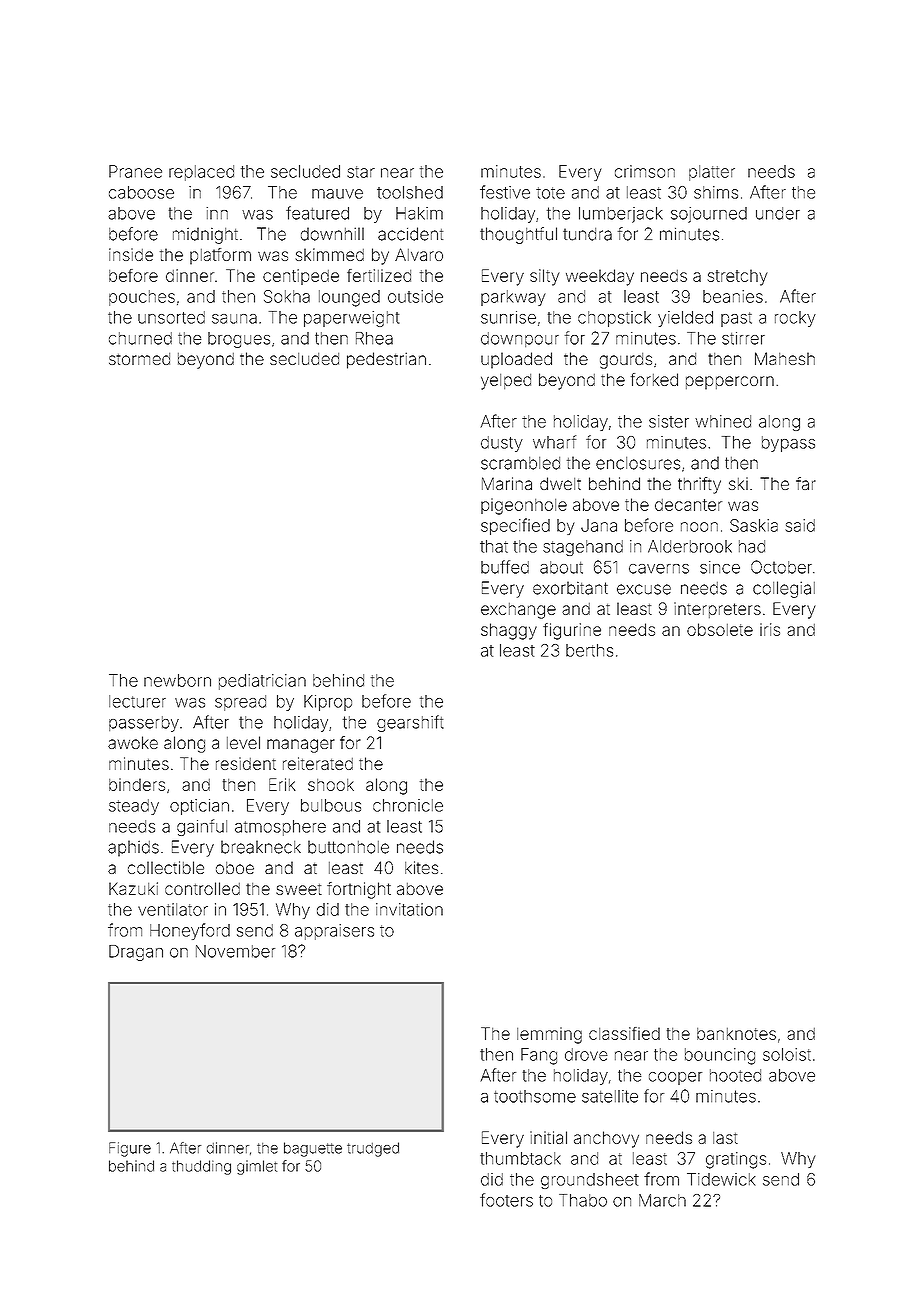 The width and height of the image is (924, 1311). I want to click on March, so click(662, 1200).
